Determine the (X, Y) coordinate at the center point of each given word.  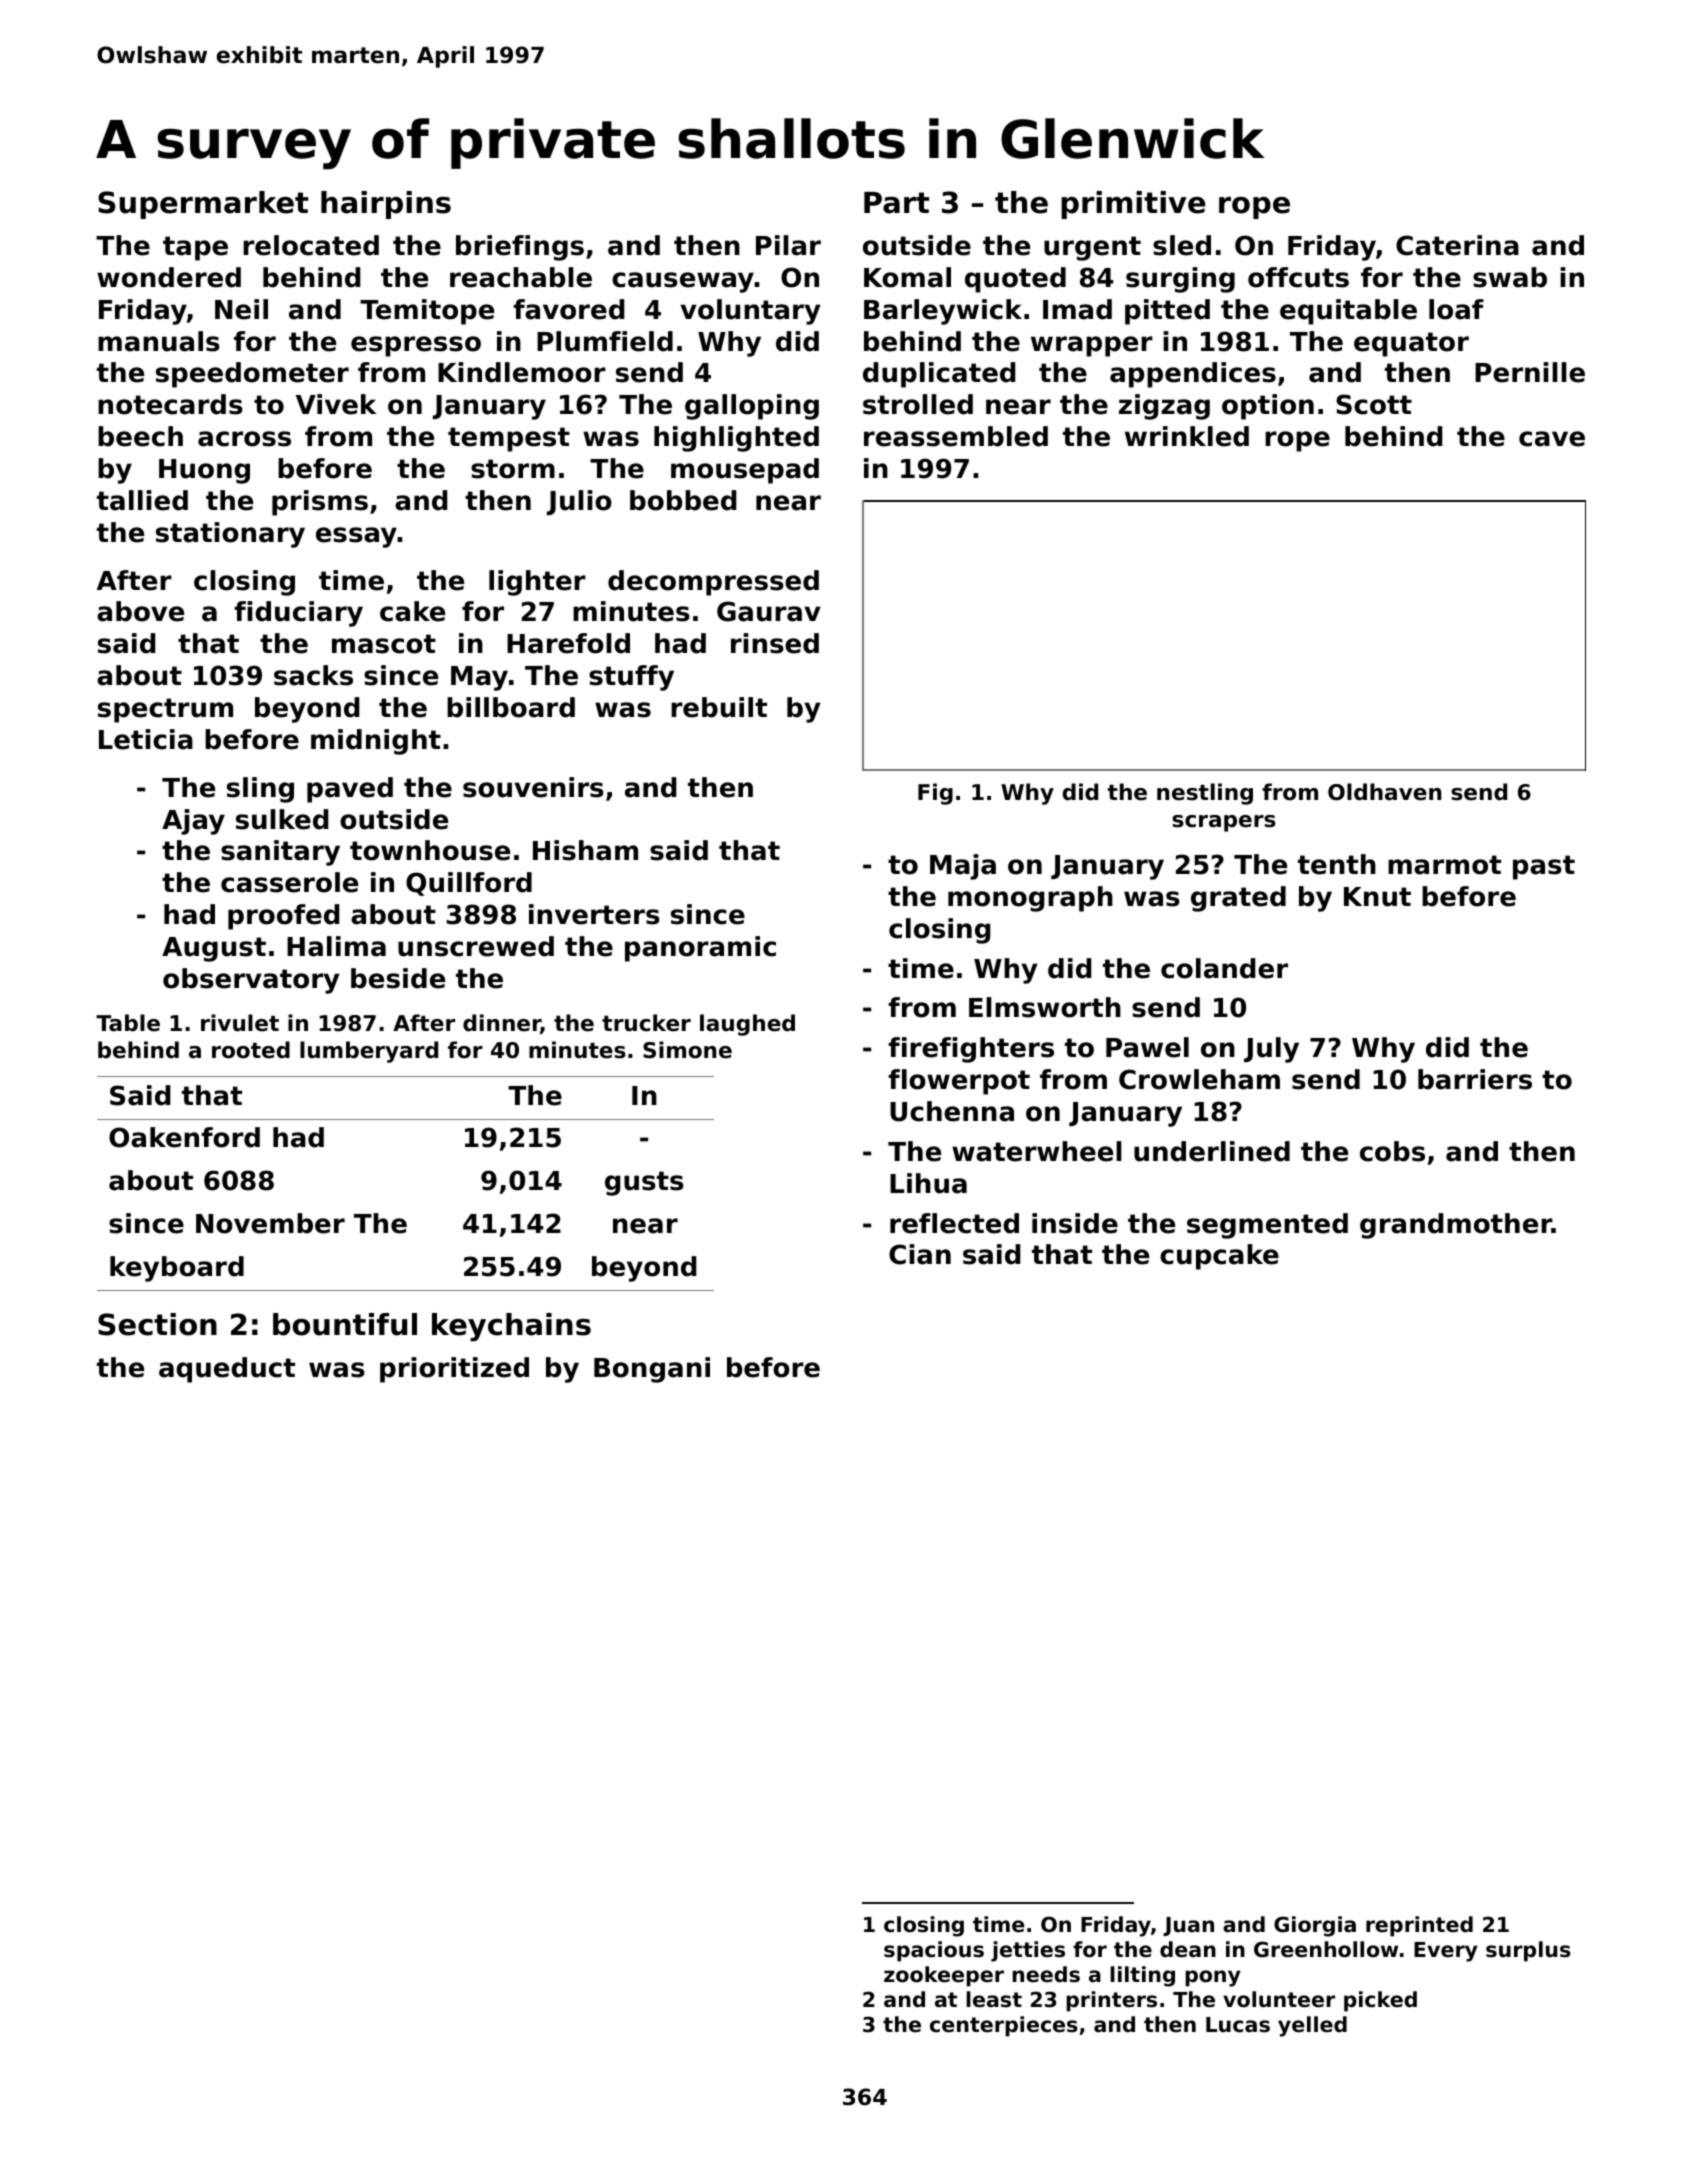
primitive (1133, 205)
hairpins (386, 205)
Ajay (193, 822)
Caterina (1457, 245)
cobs (1392, 1151)
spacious (934, 1951)
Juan (1188, 1926)
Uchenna (952, 1111)
